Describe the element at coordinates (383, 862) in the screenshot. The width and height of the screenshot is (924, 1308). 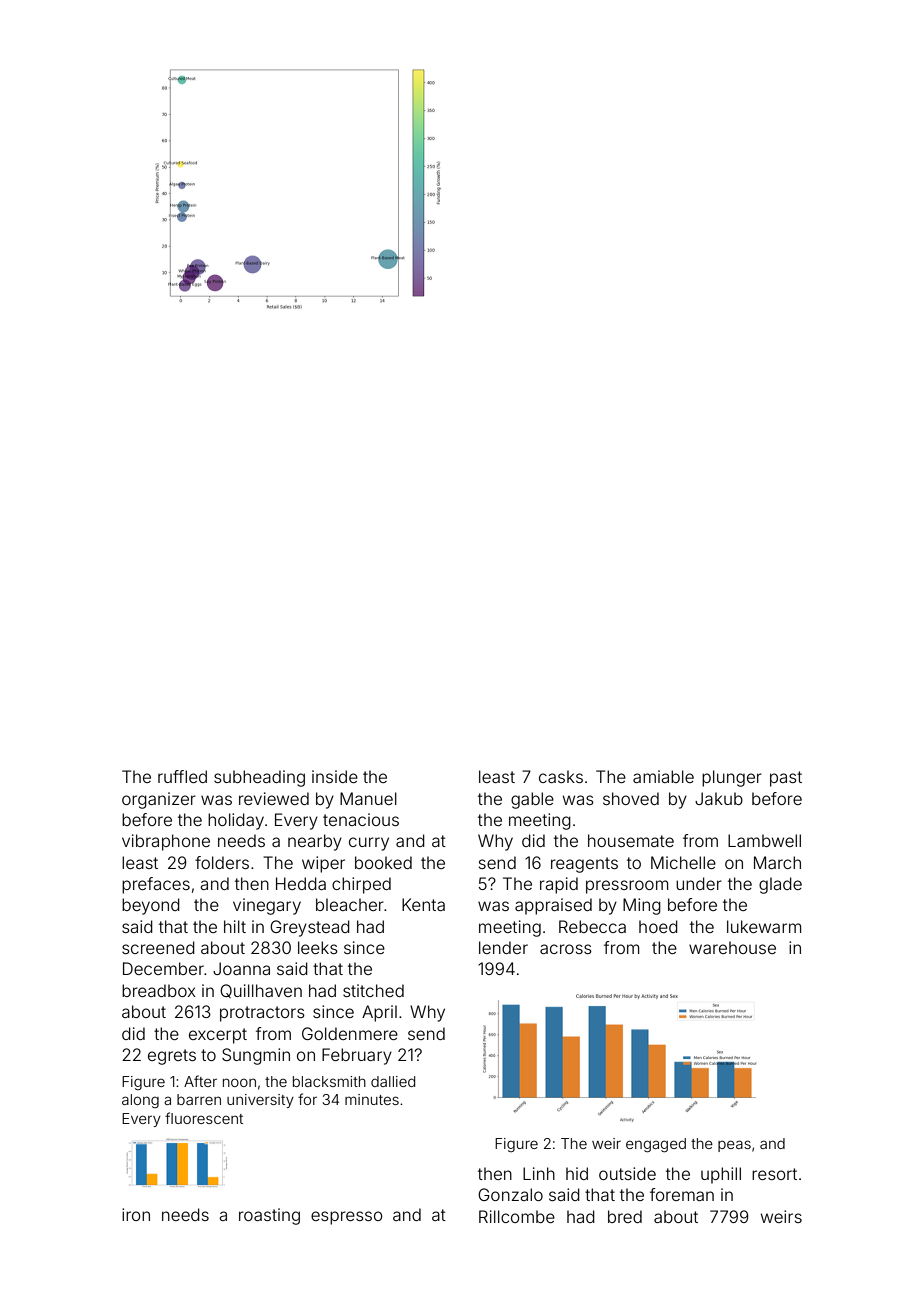
I see `booked` at that location.
